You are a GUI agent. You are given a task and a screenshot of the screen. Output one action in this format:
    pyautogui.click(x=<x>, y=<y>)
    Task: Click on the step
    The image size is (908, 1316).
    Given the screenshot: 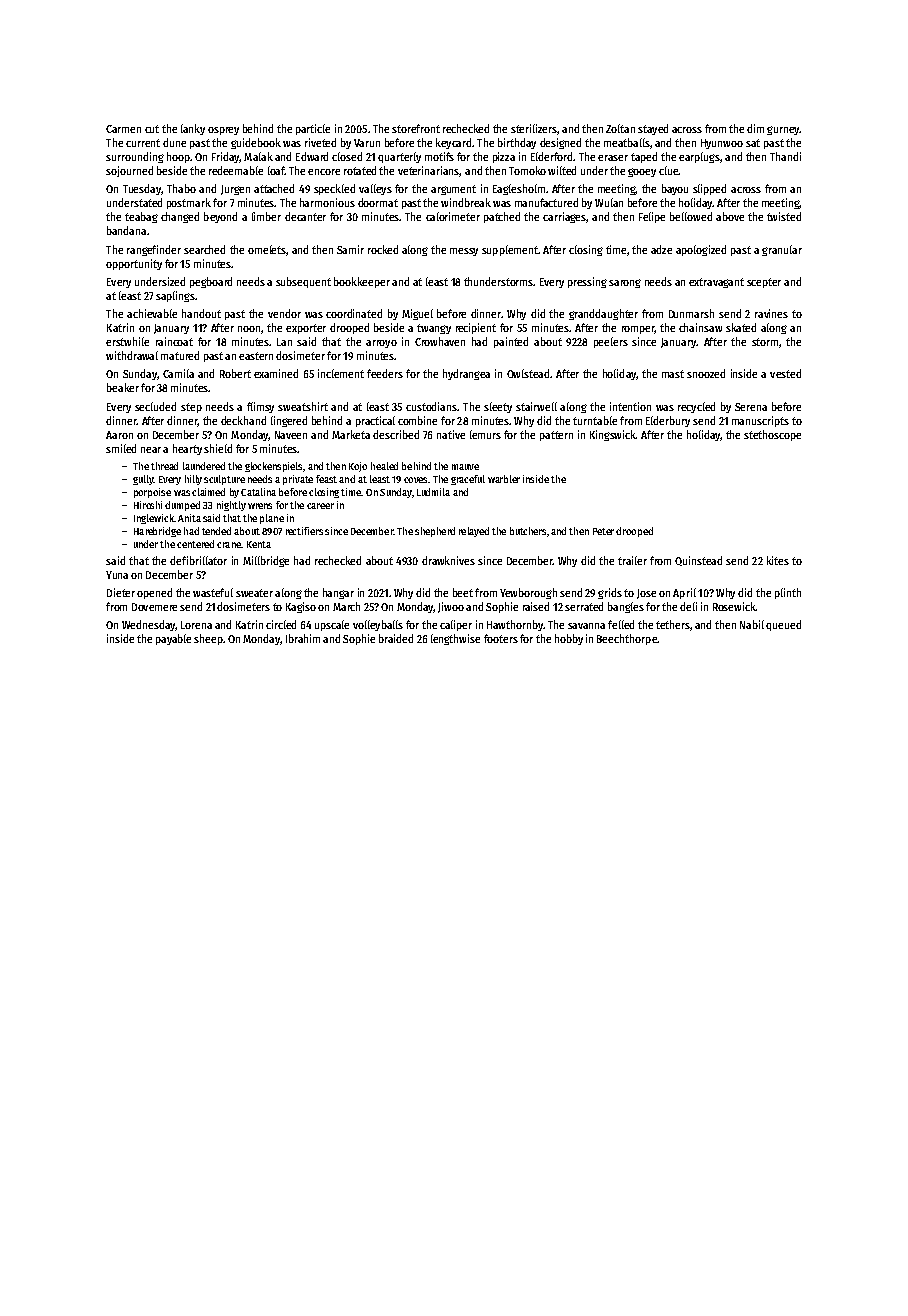 What is the action you would take?
    pyautogui.click(x=191, y=408)
